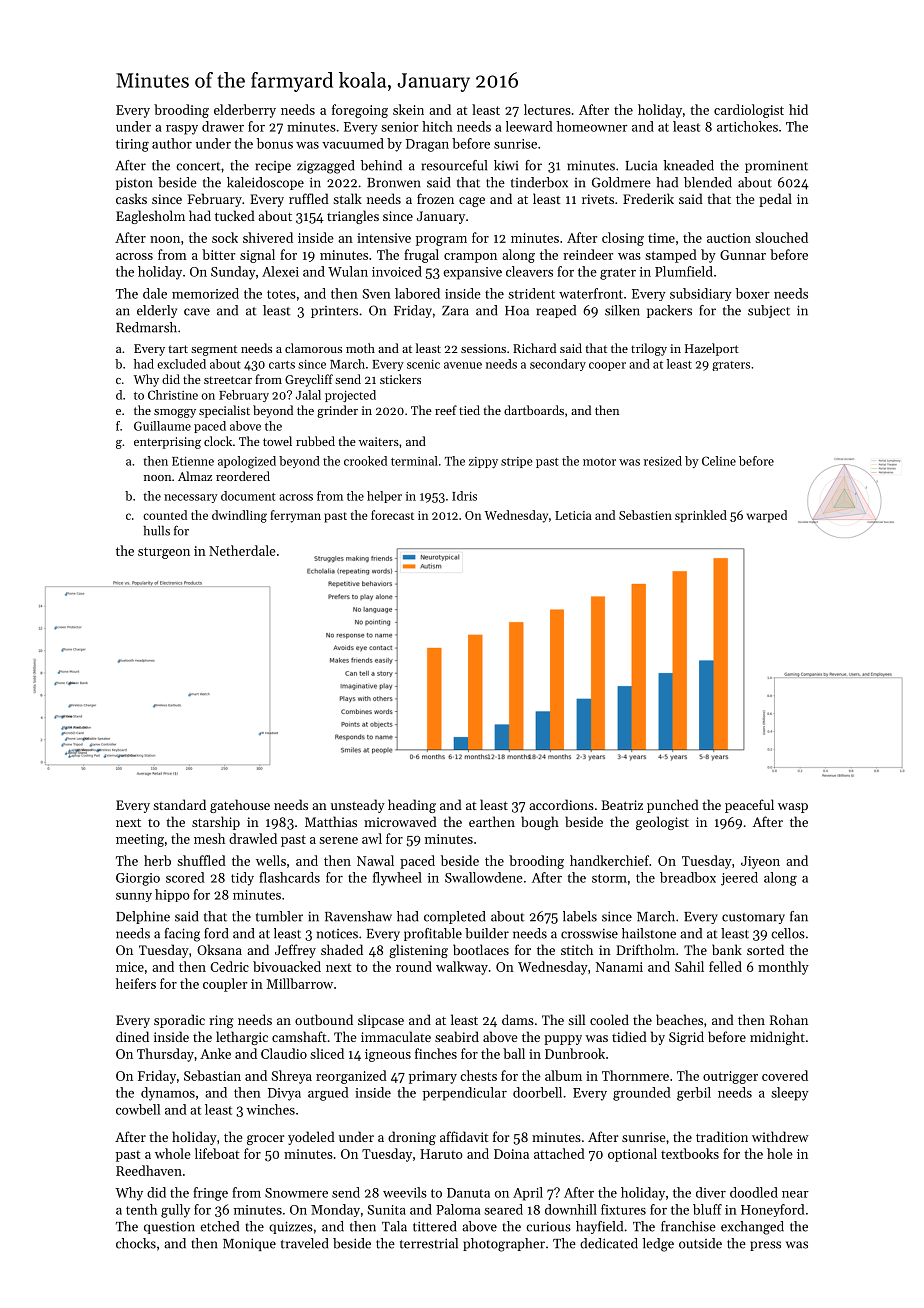 The width and height of the image is (924, 1308). What do you see at coordinates (245, 111) in the image?
I see `elderberry` at bounding box center [245, 111].
